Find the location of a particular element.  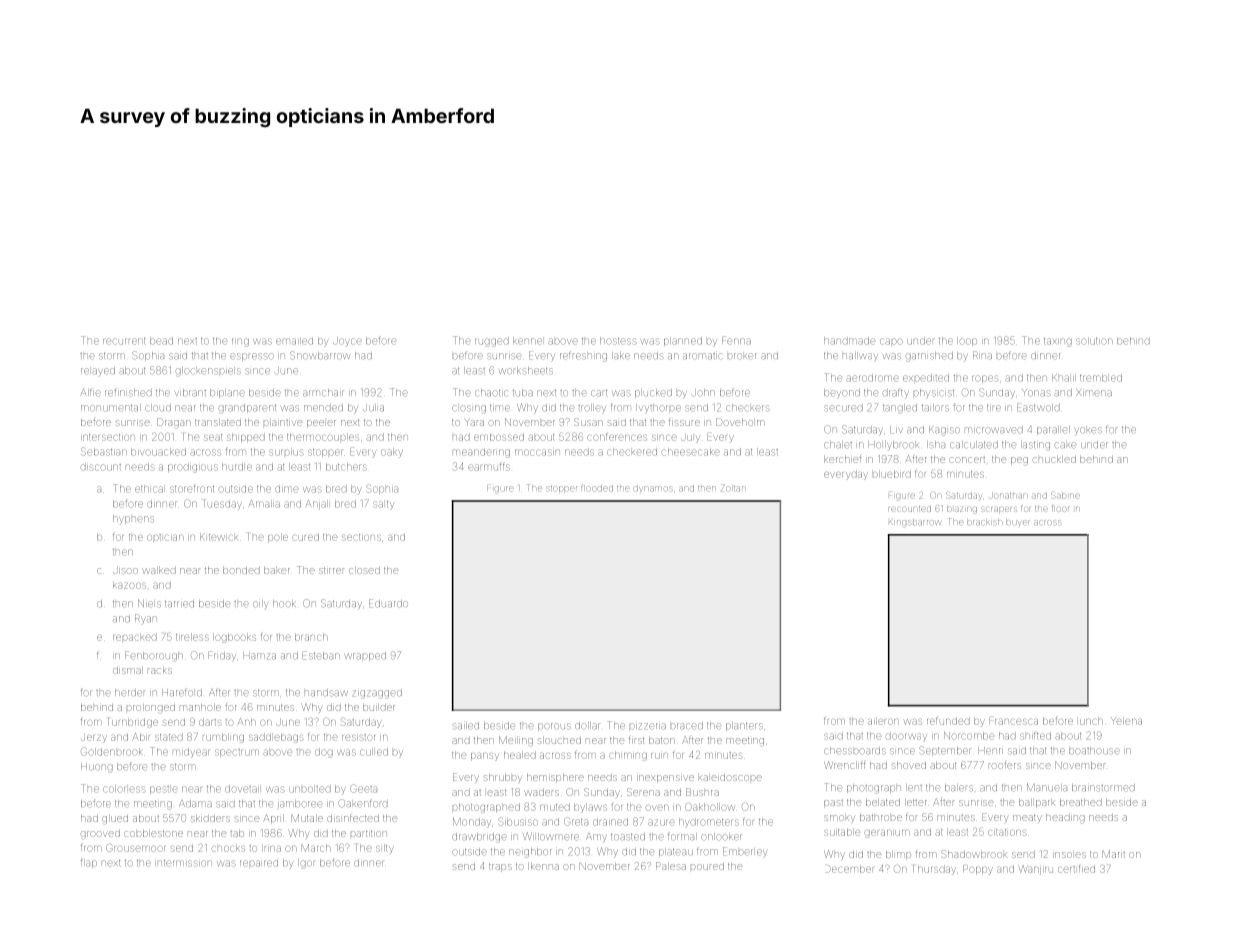

buyer is located at coordinates (1018, 523).
